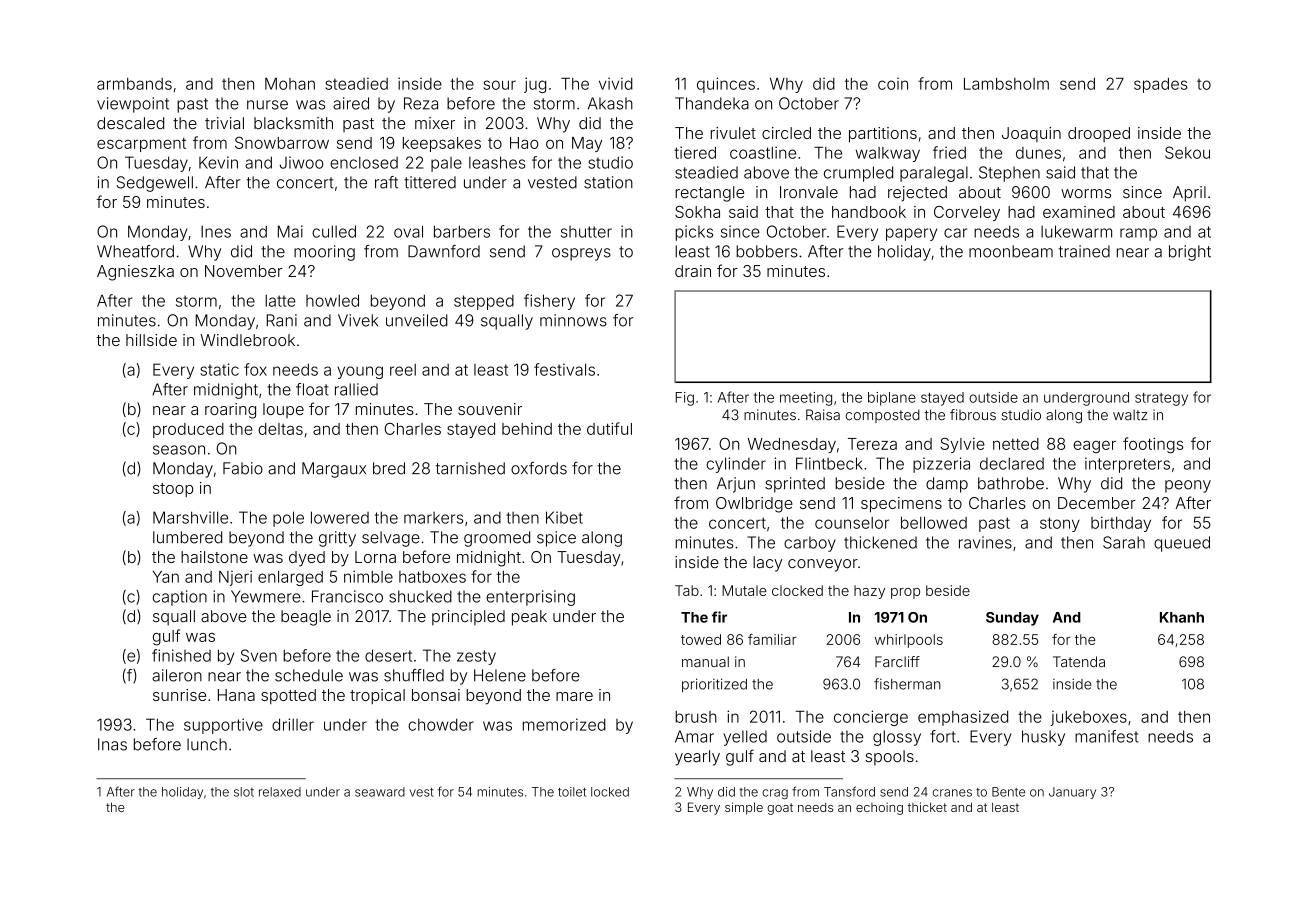  What do you see at coordinates (432, 577) in the screenshot?
I see `hatboxes` at bounding box center [432, 577].
